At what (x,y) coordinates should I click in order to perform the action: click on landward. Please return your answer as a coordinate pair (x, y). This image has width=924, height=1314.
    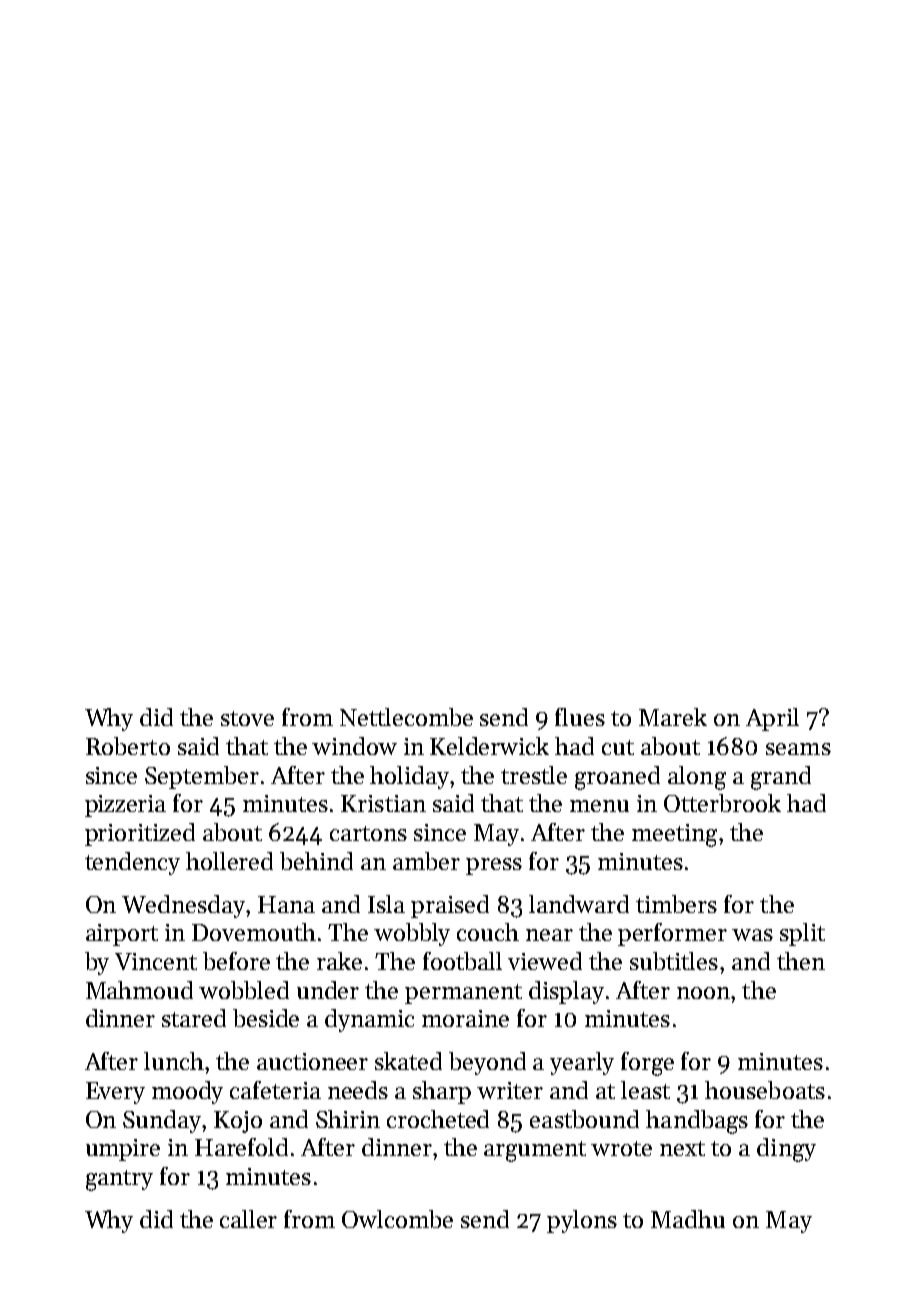
    Looking at the image, I should click on (579, 904).
